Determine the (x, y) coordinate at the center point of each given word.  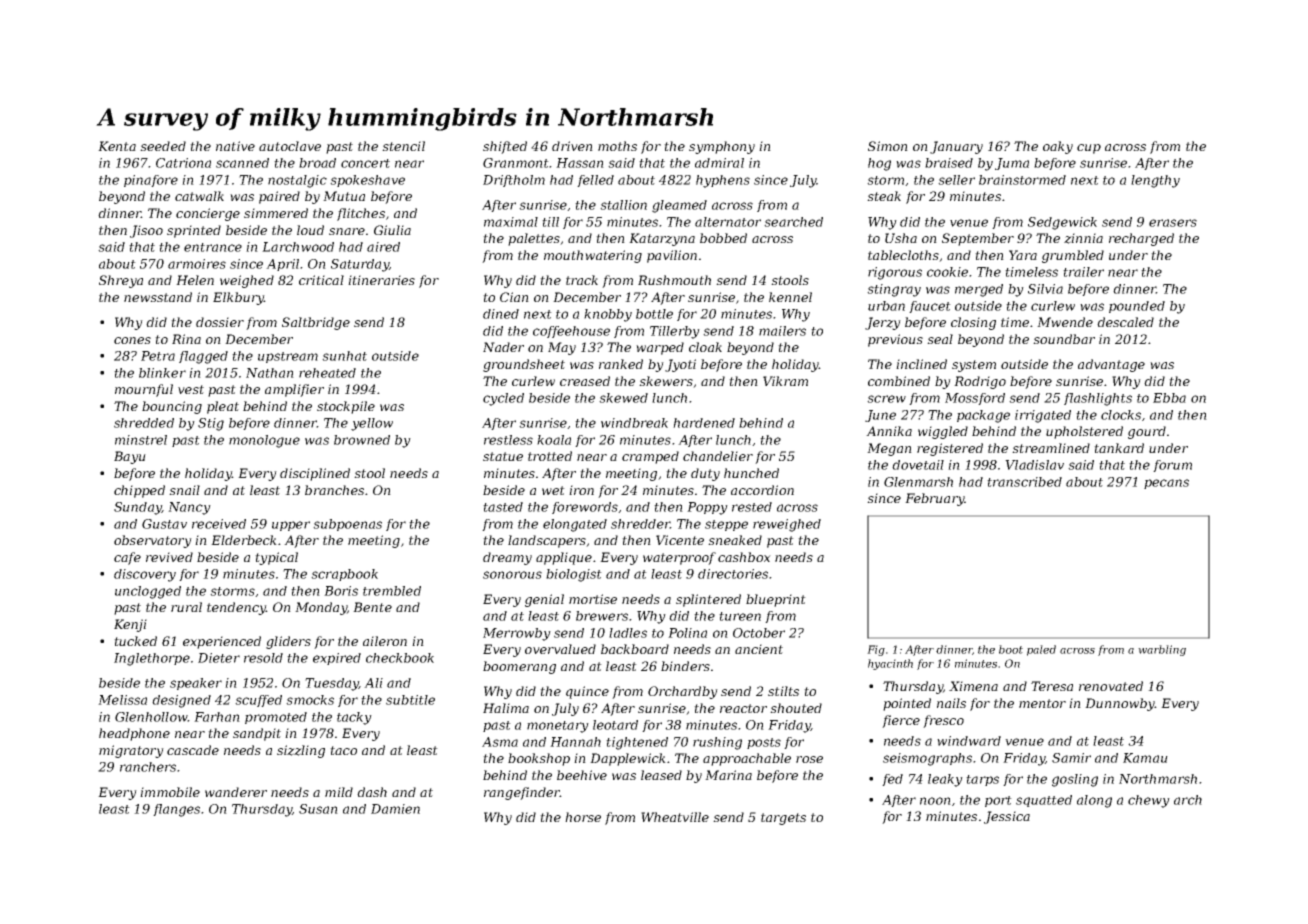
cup (1089, 149)
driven (572, 146)
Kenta (117, 146)
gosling (1075, 780)
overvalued (560, 649)
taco (343, 750)
